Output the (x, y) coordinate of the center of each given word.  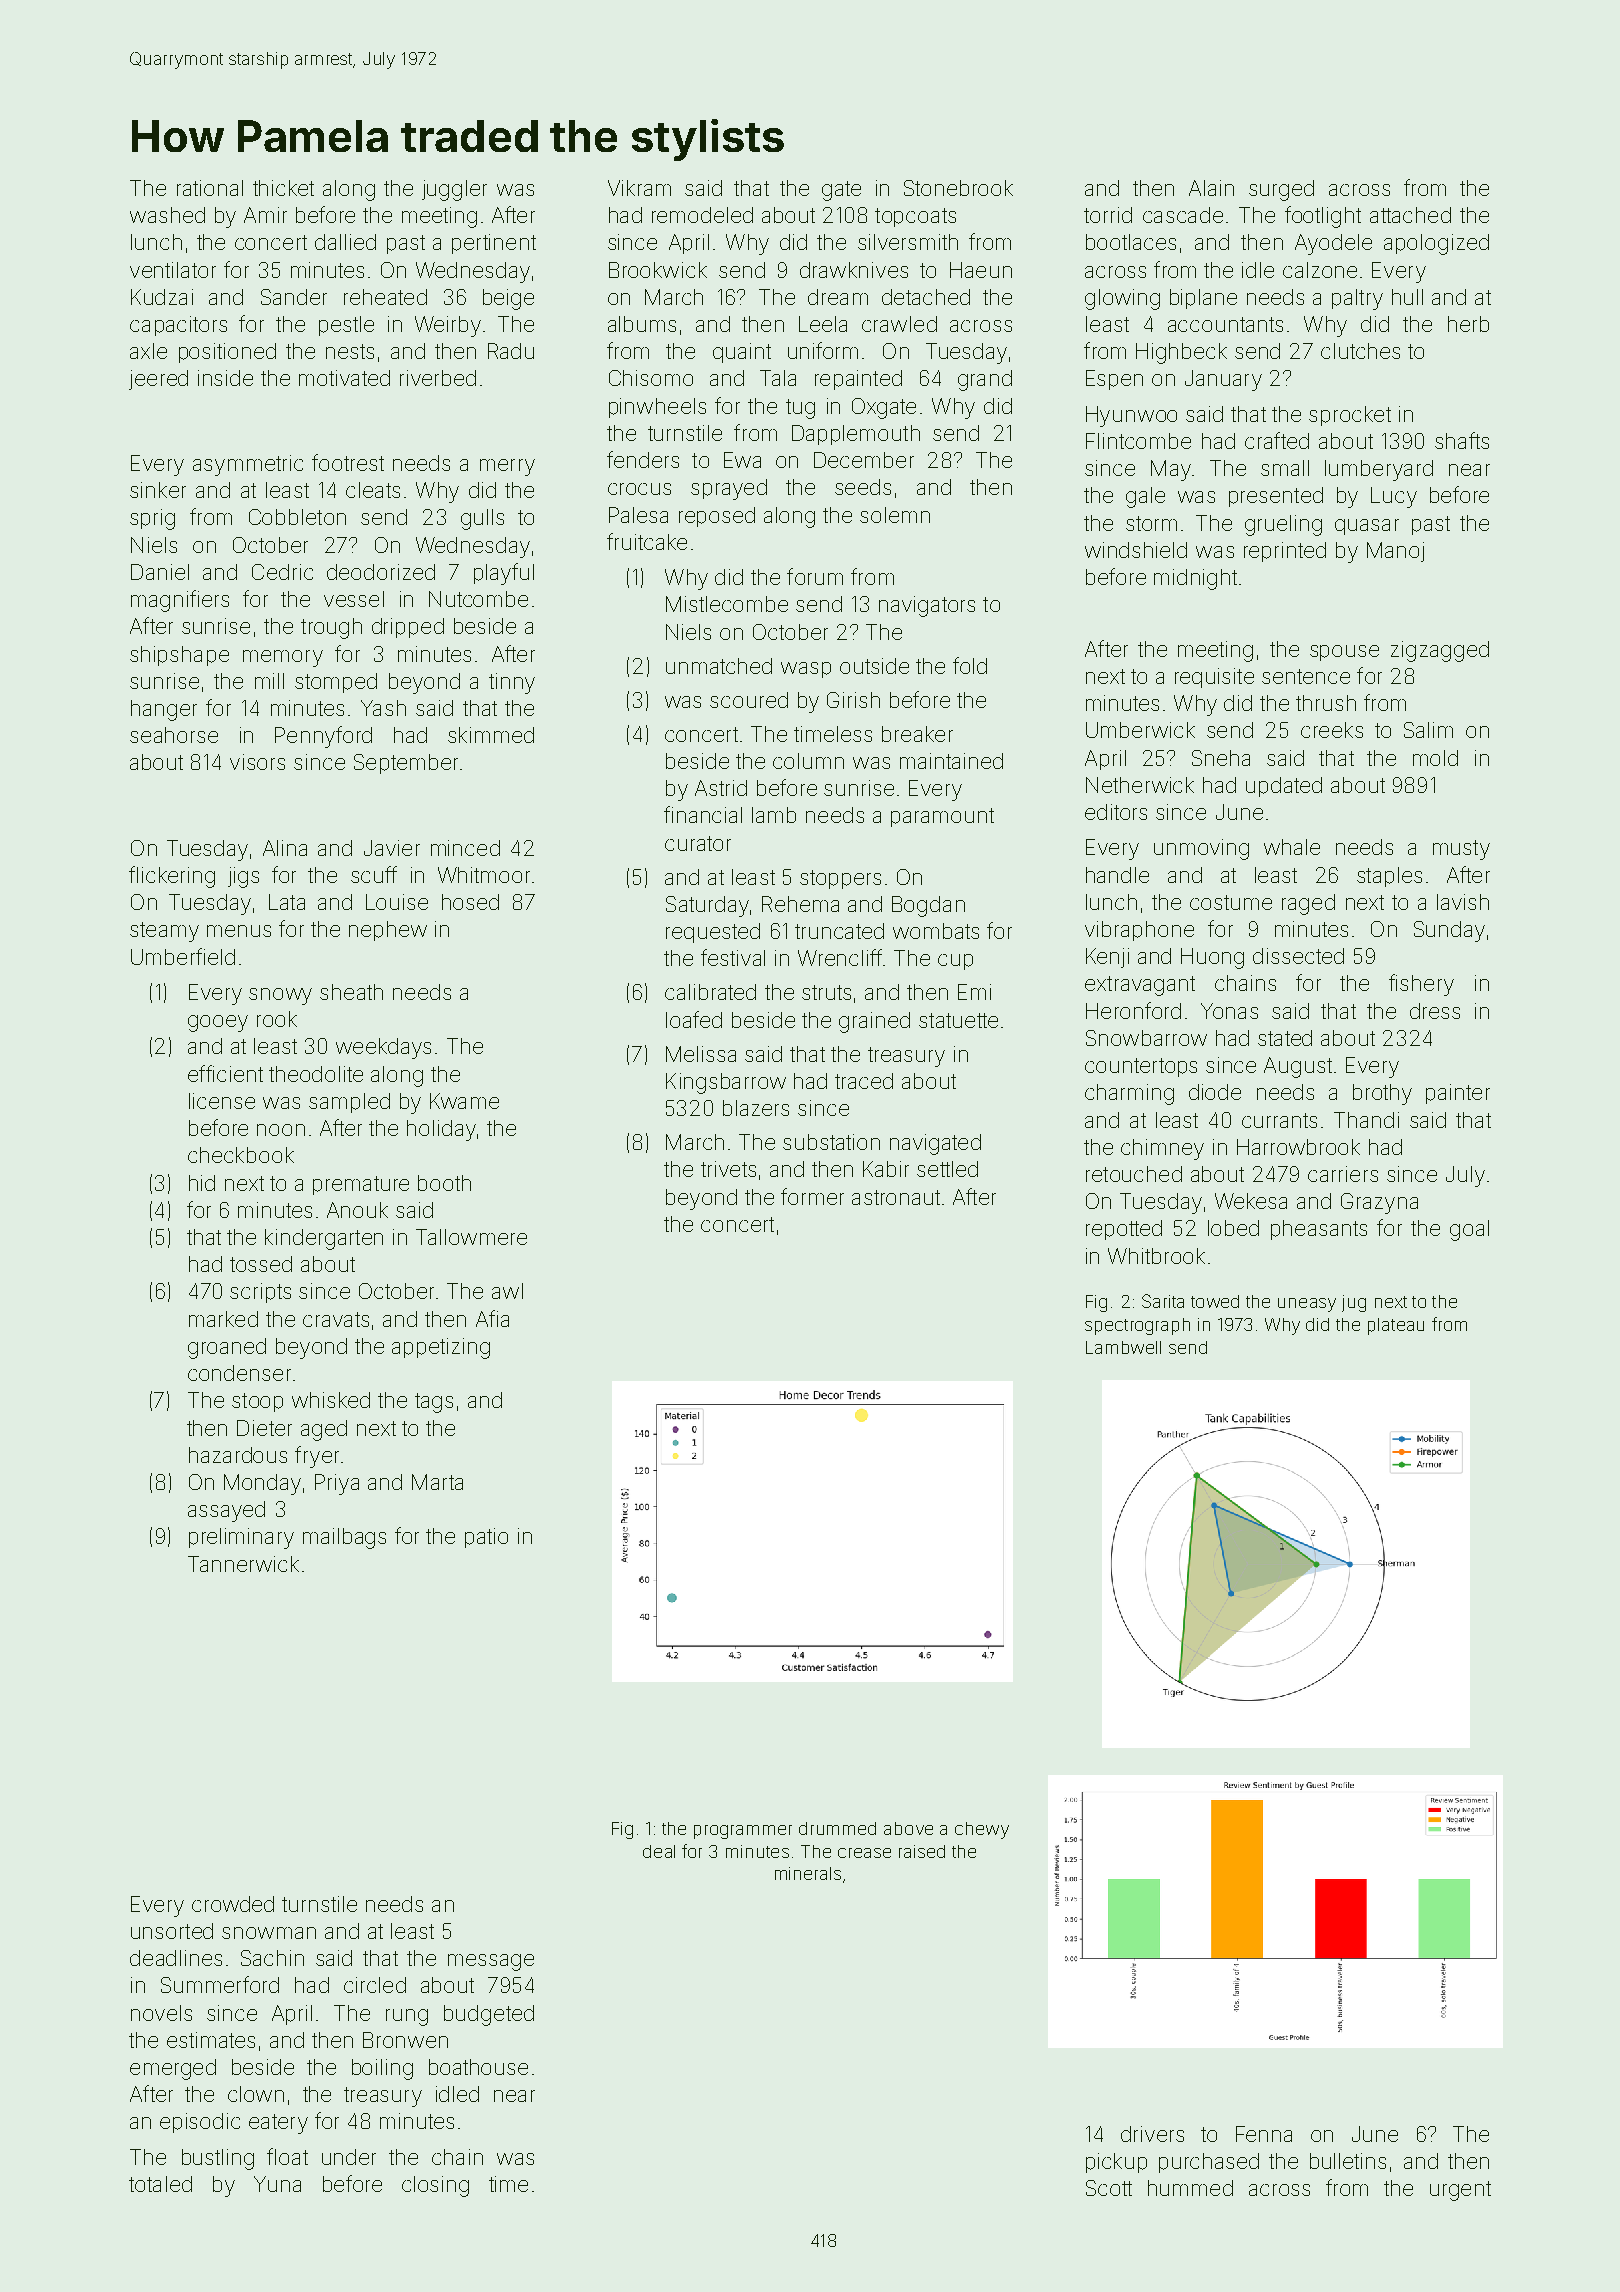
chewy (982, 1830)
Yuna (277, 2184)
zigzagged (1440, 651)
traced (864, 1081)
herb (1468, 324)
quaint (742, 353)
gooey (218, 1023)
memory (283, 658)
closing (435, 2186)
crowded (233, 1904)
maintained (951, 761)
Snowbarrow (1146, 1038)
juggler (454, 190)
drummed (837, 1828)
